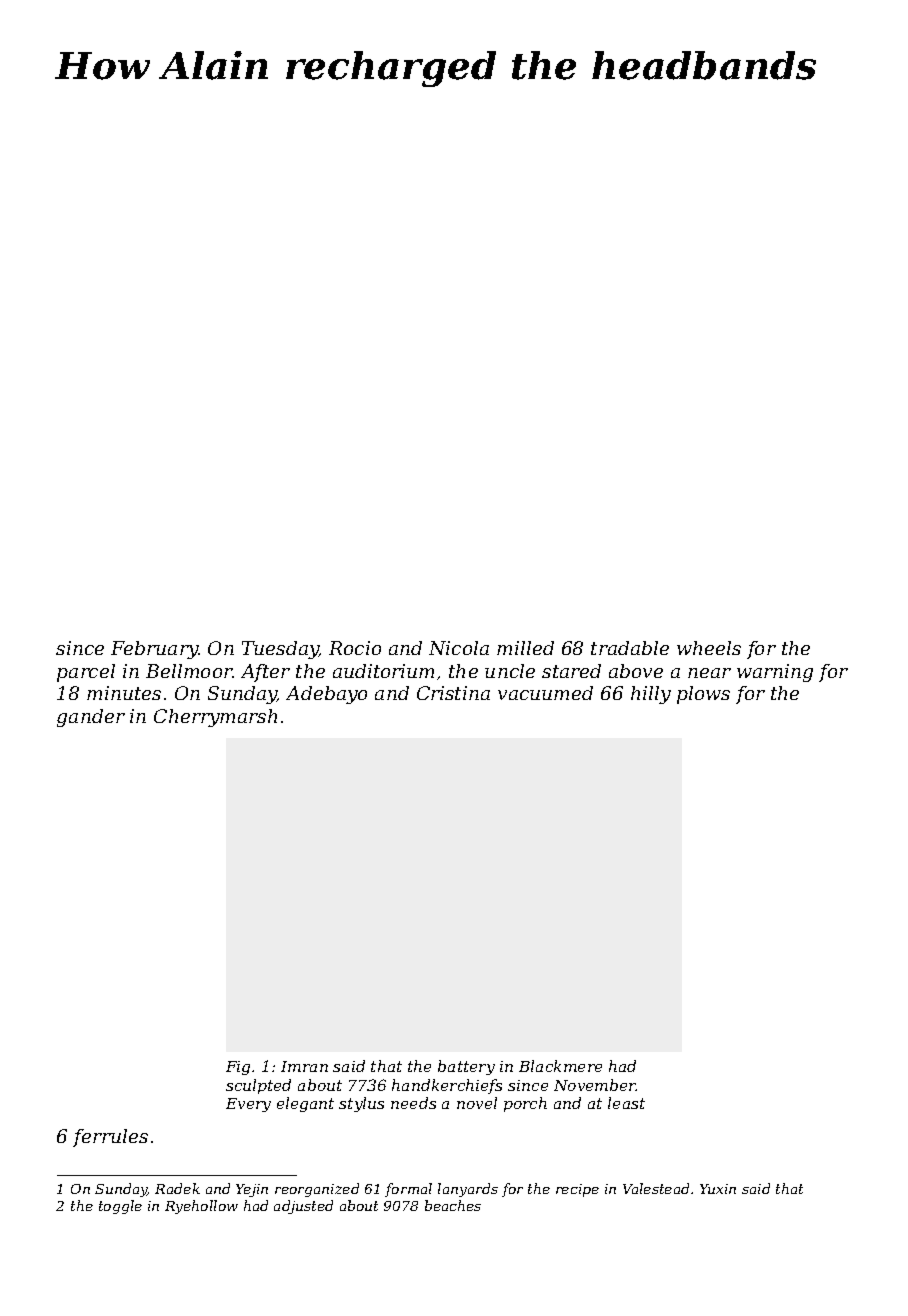  What do you see at coordinates (303, 1207) in the image?
I see `adjusted` at bounding box center [303, 1207].
